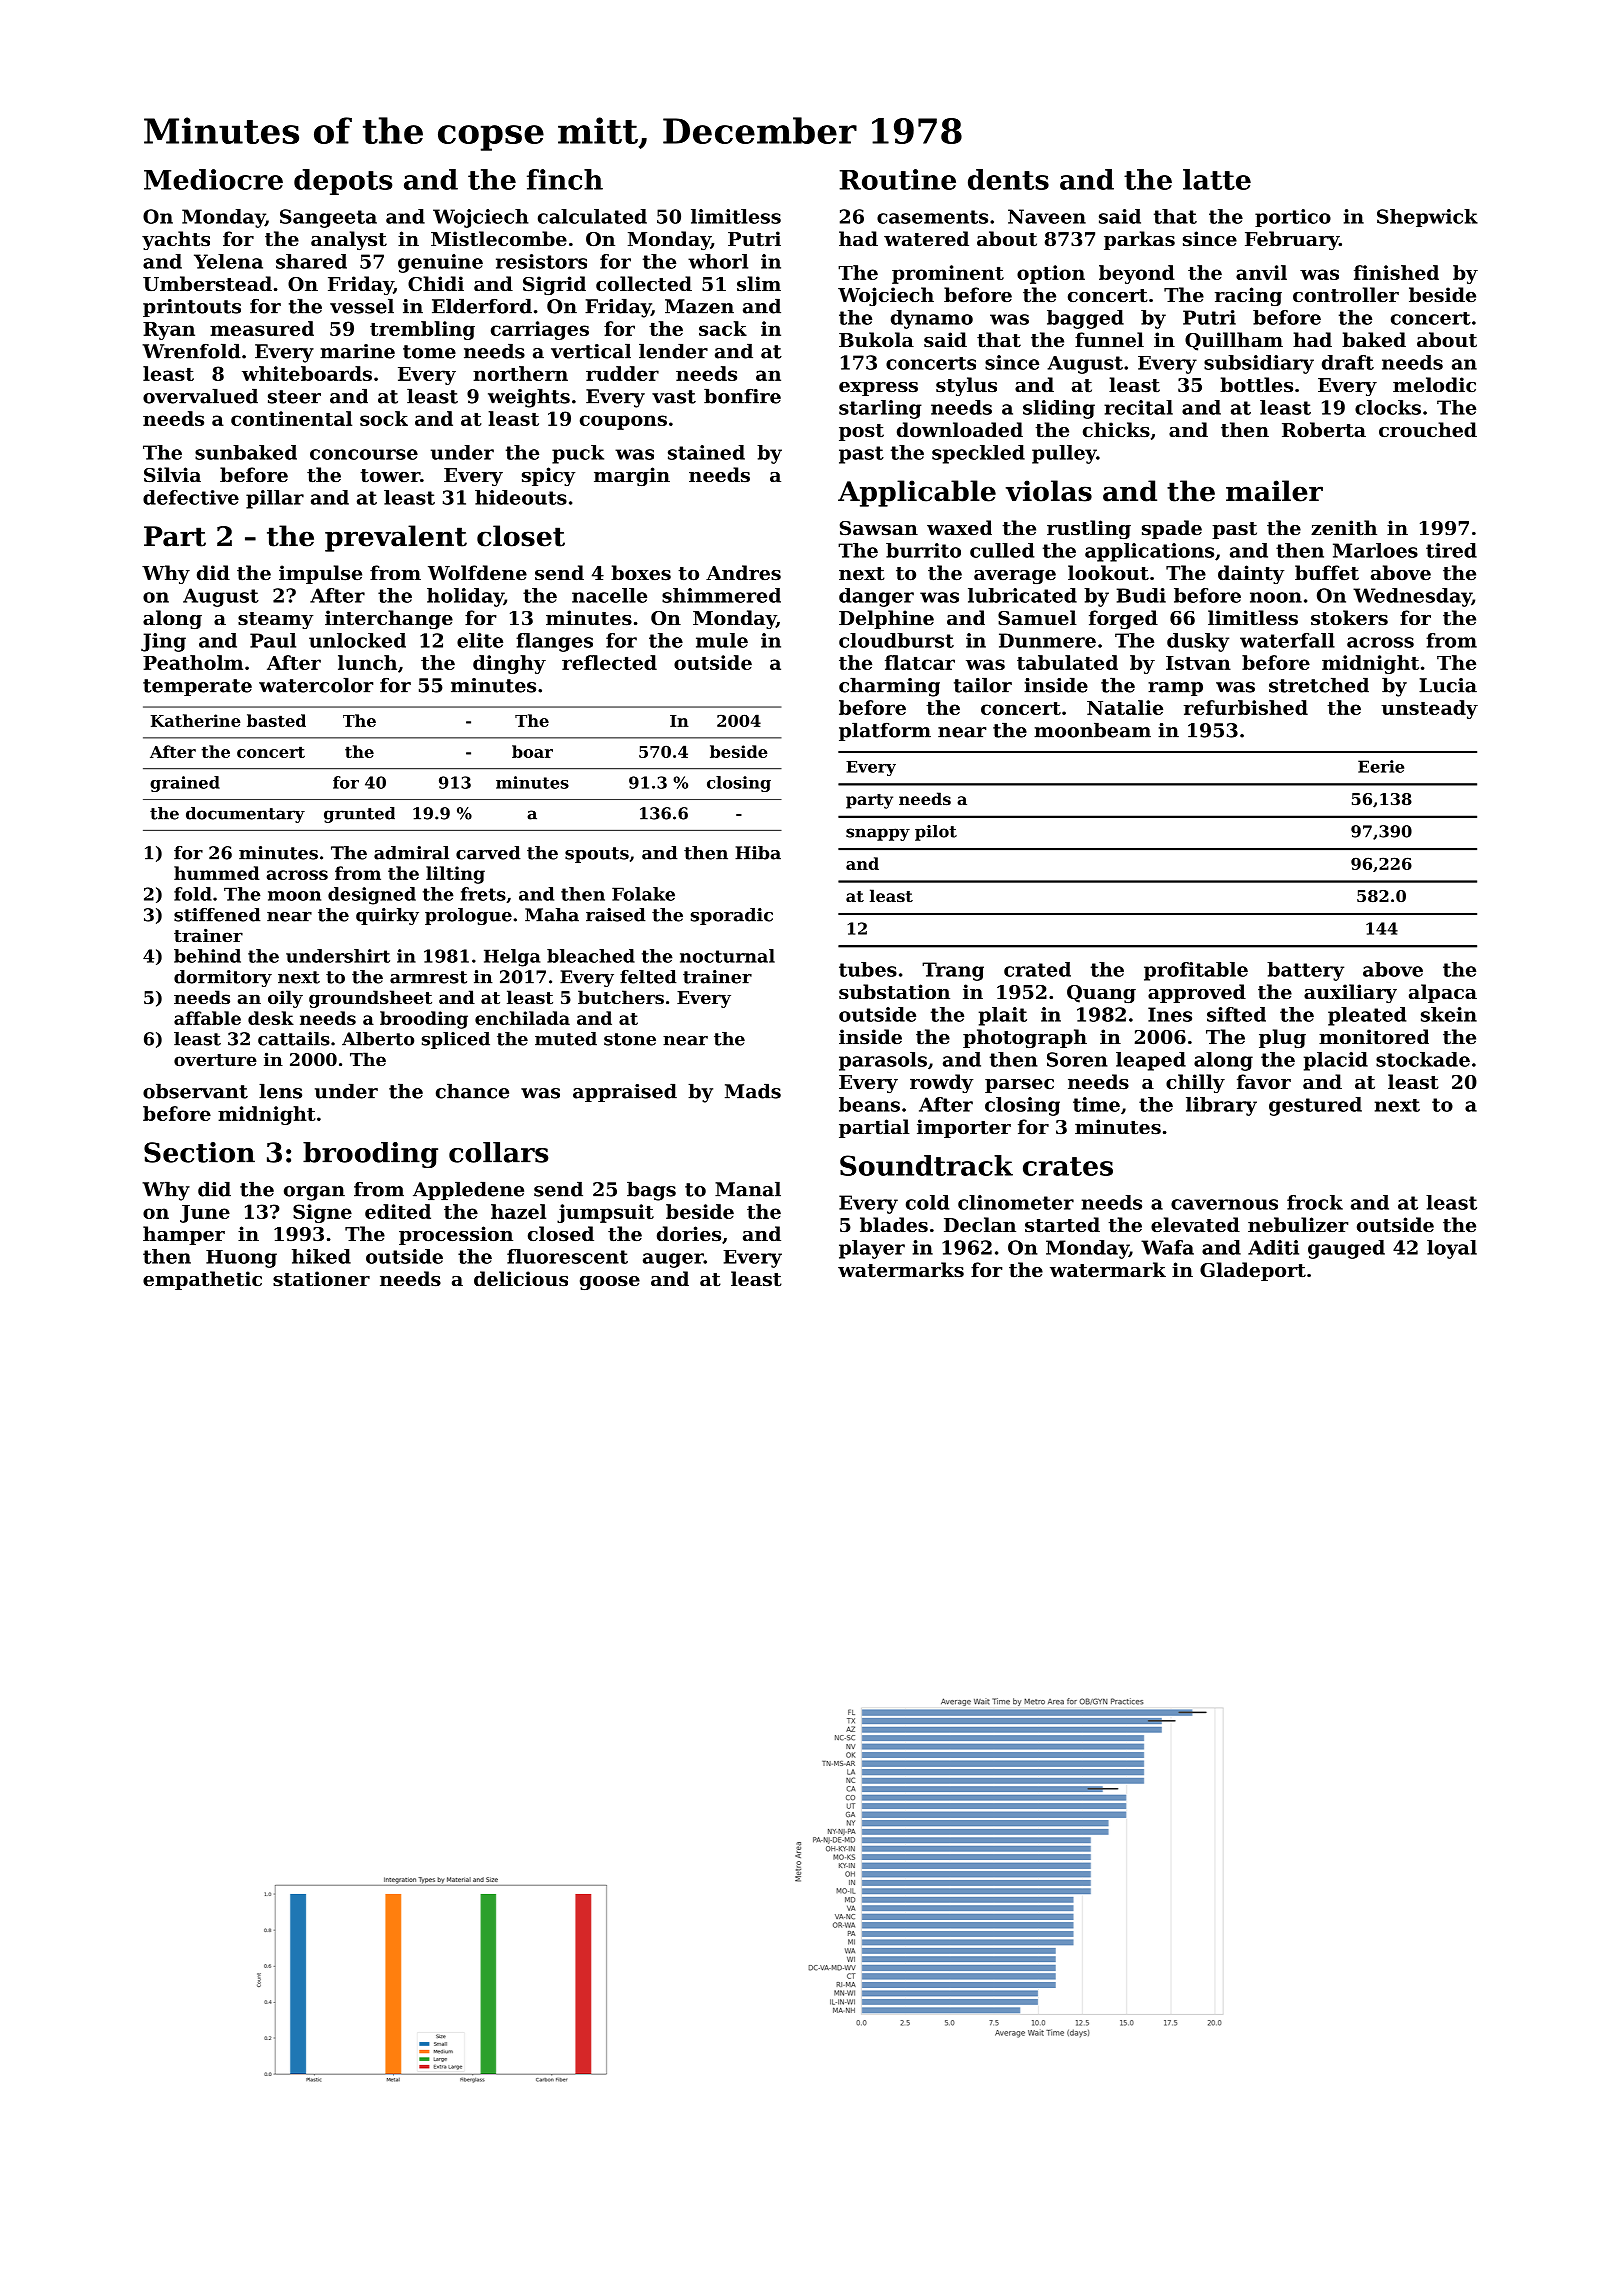 The image size is (1620, 2292). What do you see at coordinates (245, 815) in the screenshot?
I see `documentary` at bounding box center [245, 815].
